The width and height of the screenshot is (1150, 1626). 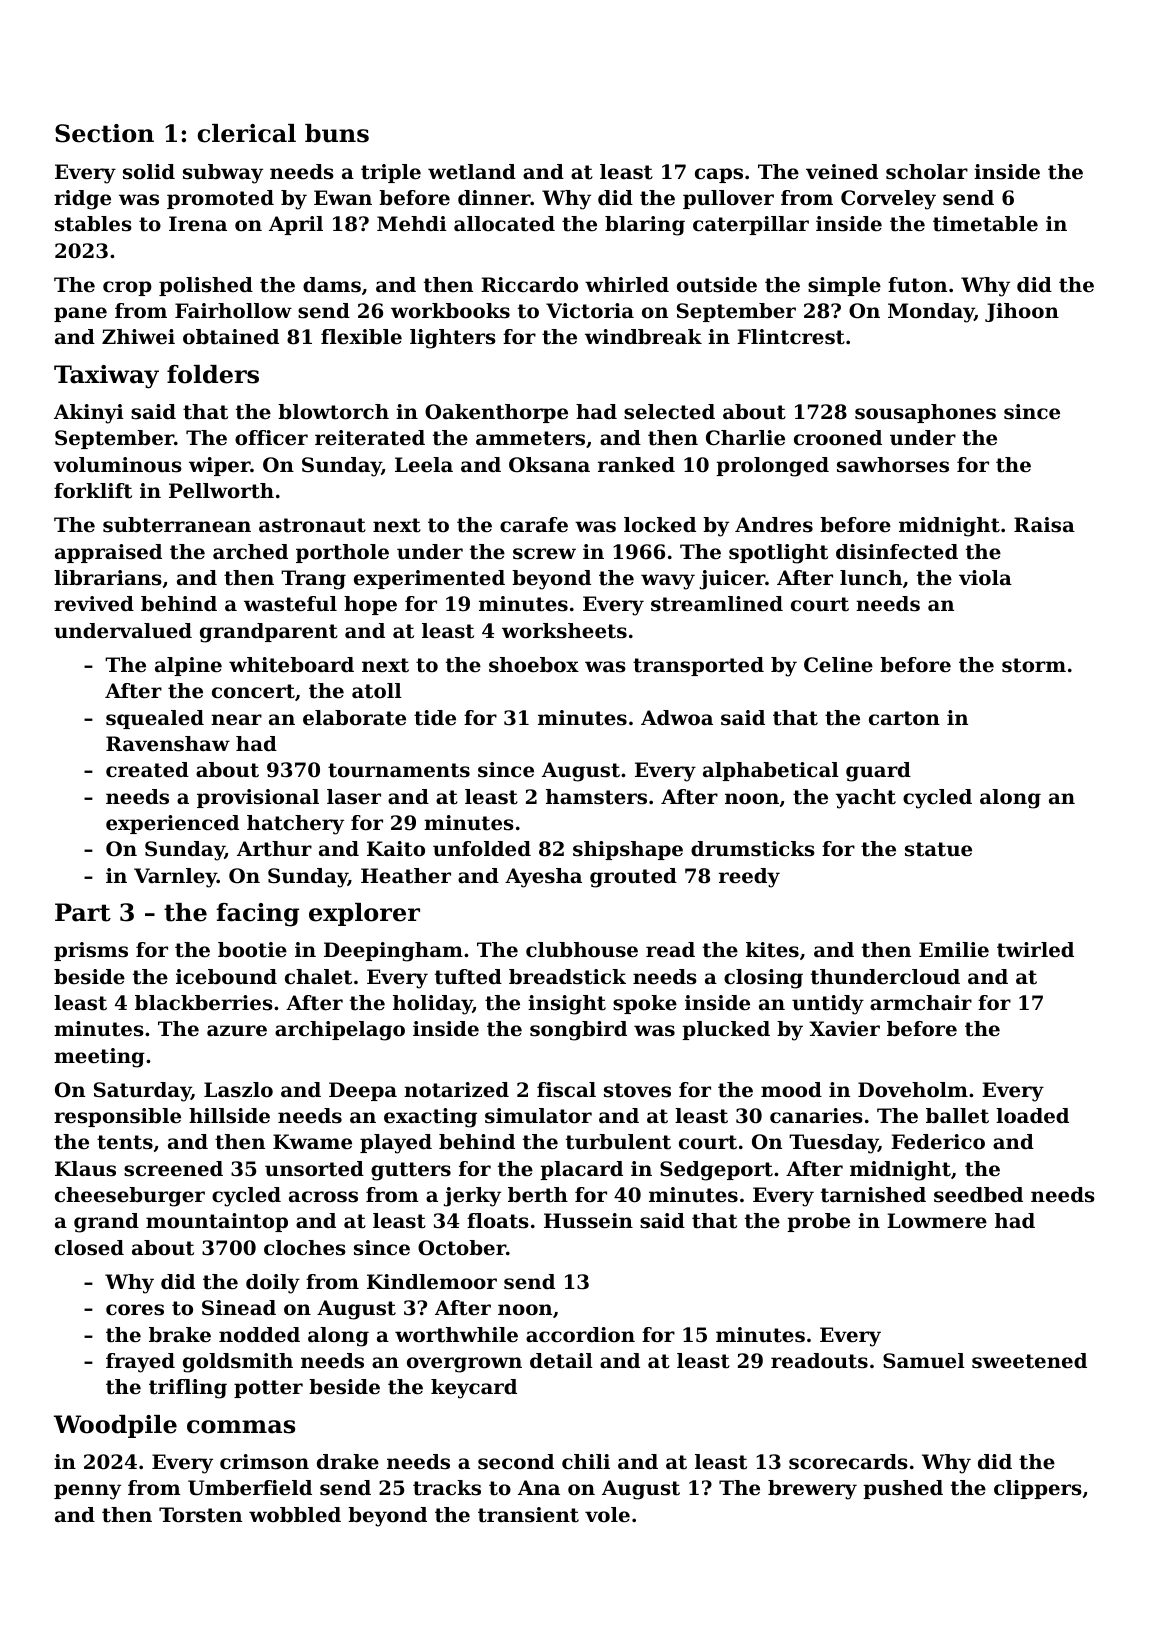 What do you see at coordinates (498, 1221) in the screenshot?
I see `floats` at bounding box center [498, 1221].
